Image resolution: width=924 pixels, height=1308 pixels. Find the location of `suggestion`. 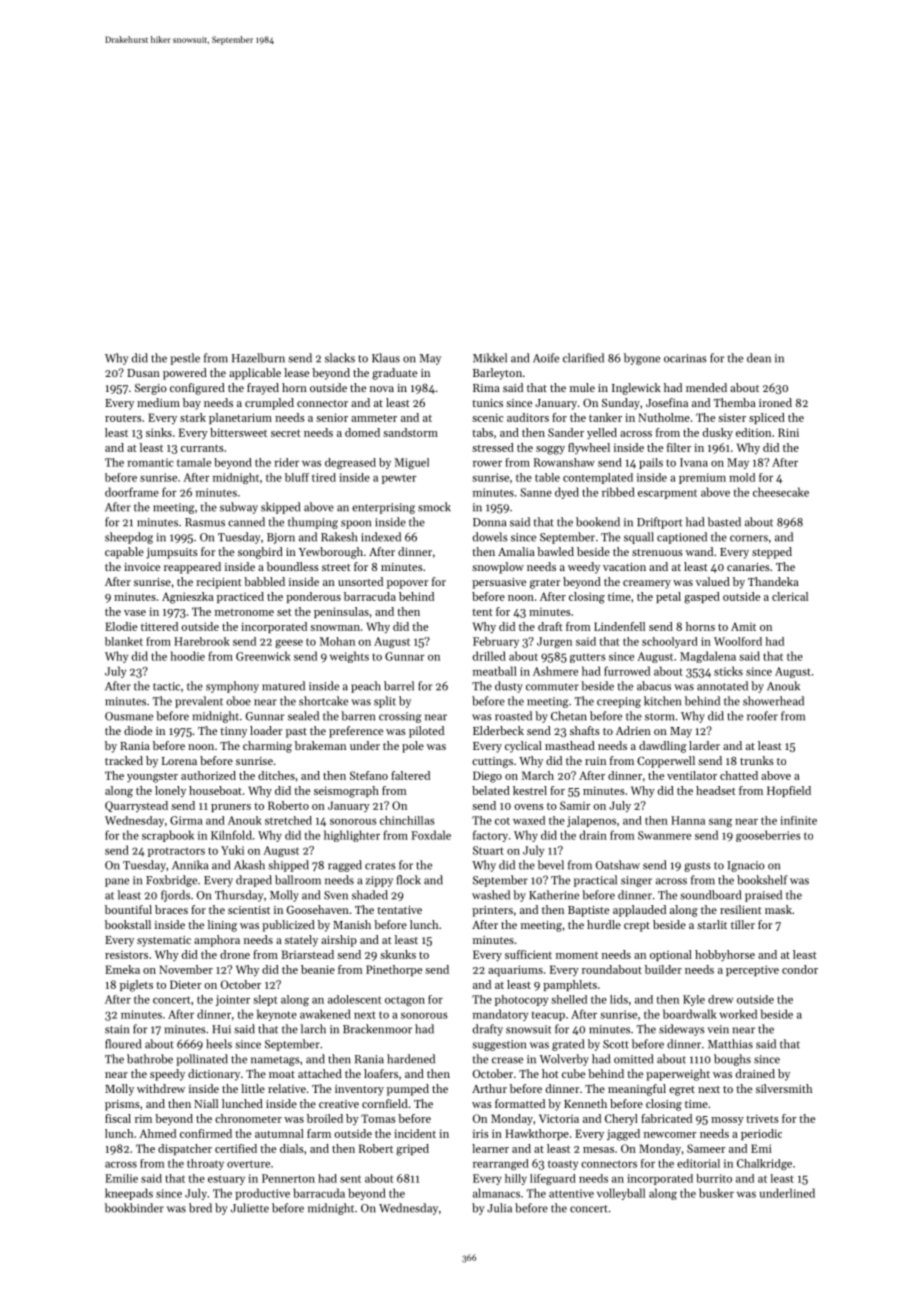

suggestion is located at coordinates (499, 1045).
